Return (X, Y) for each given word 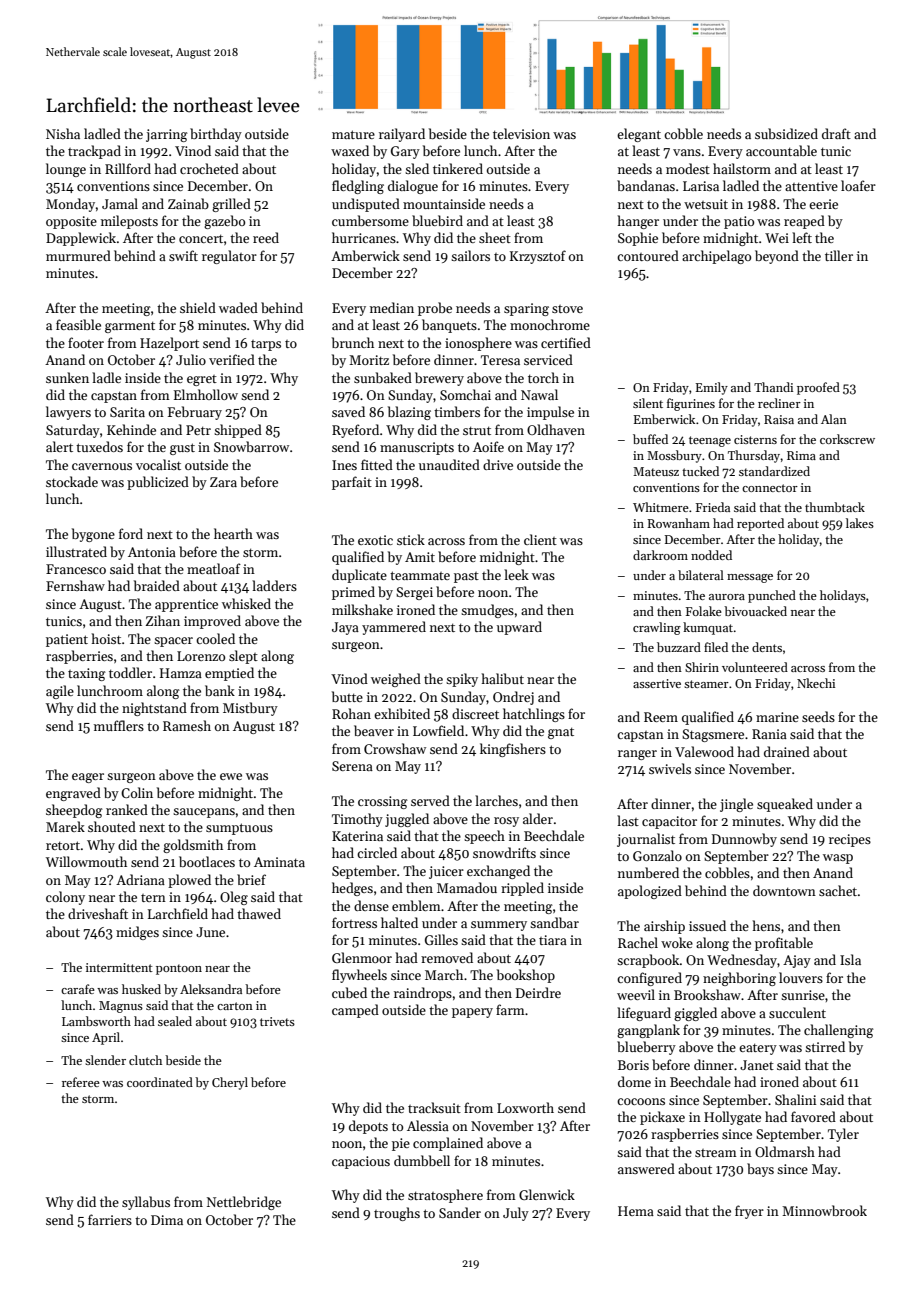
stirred (825, 1046)
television (521, 133)
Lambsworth (96, 1021)
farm (510, 1009)
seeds (818, 716)
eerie (823, 204)
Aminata (279, 862)
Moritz (369, 360)
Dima (167, 1220)
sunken (67, 377)
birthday (216, 135)
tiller (839, 255)
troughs (397, 1214)
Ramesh (187, 725)
